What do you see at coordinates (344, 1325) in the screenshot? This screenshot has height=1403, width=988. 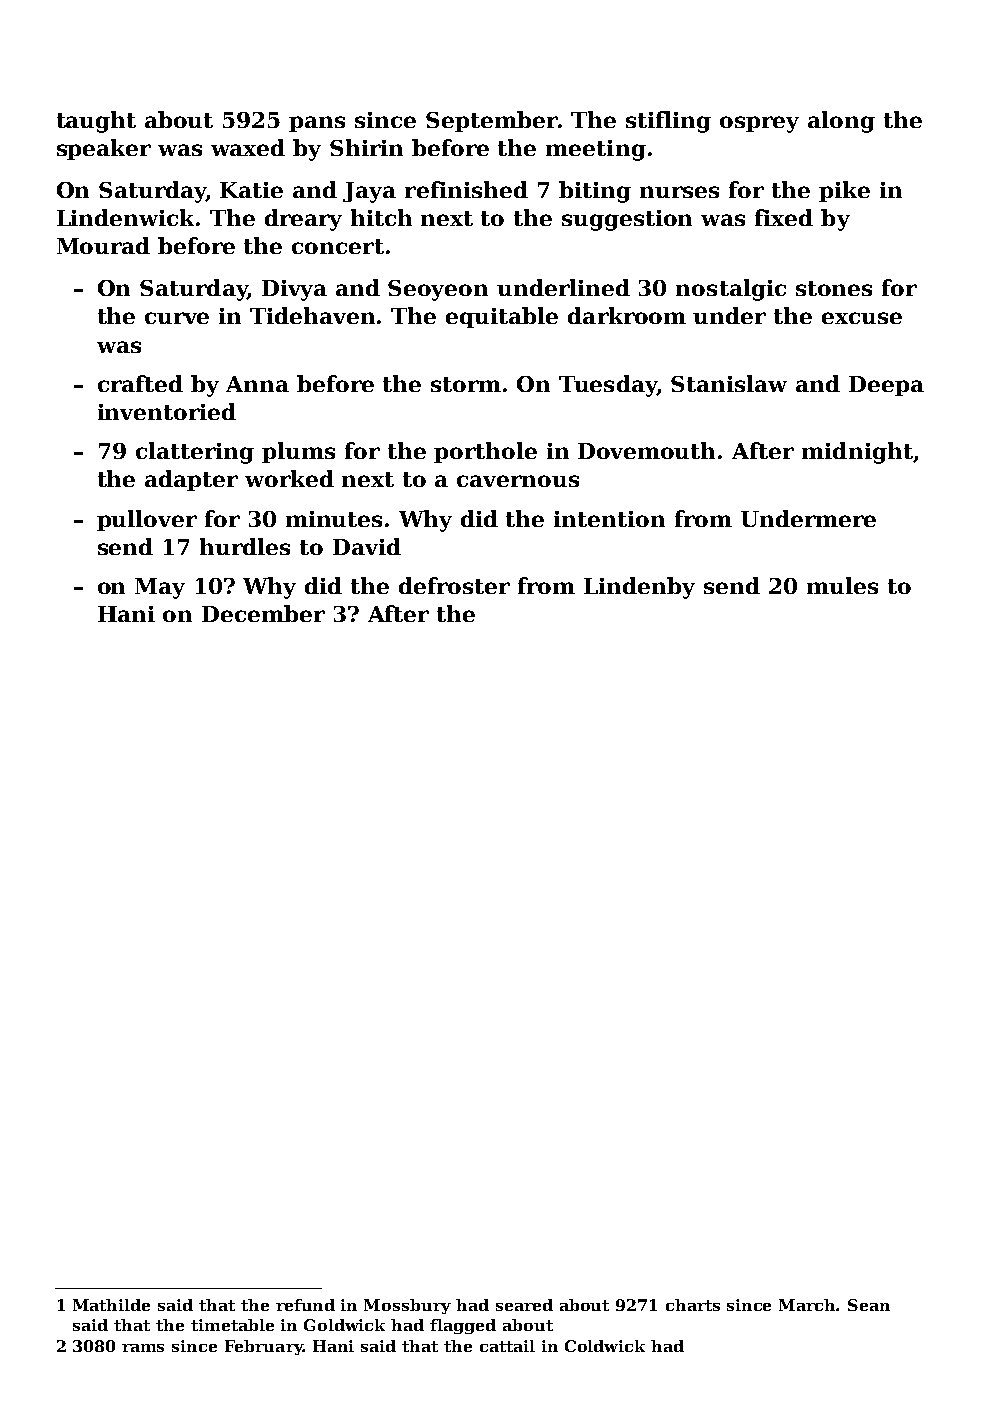 I see `Goldwick` at bounding box center [344, 1325].
